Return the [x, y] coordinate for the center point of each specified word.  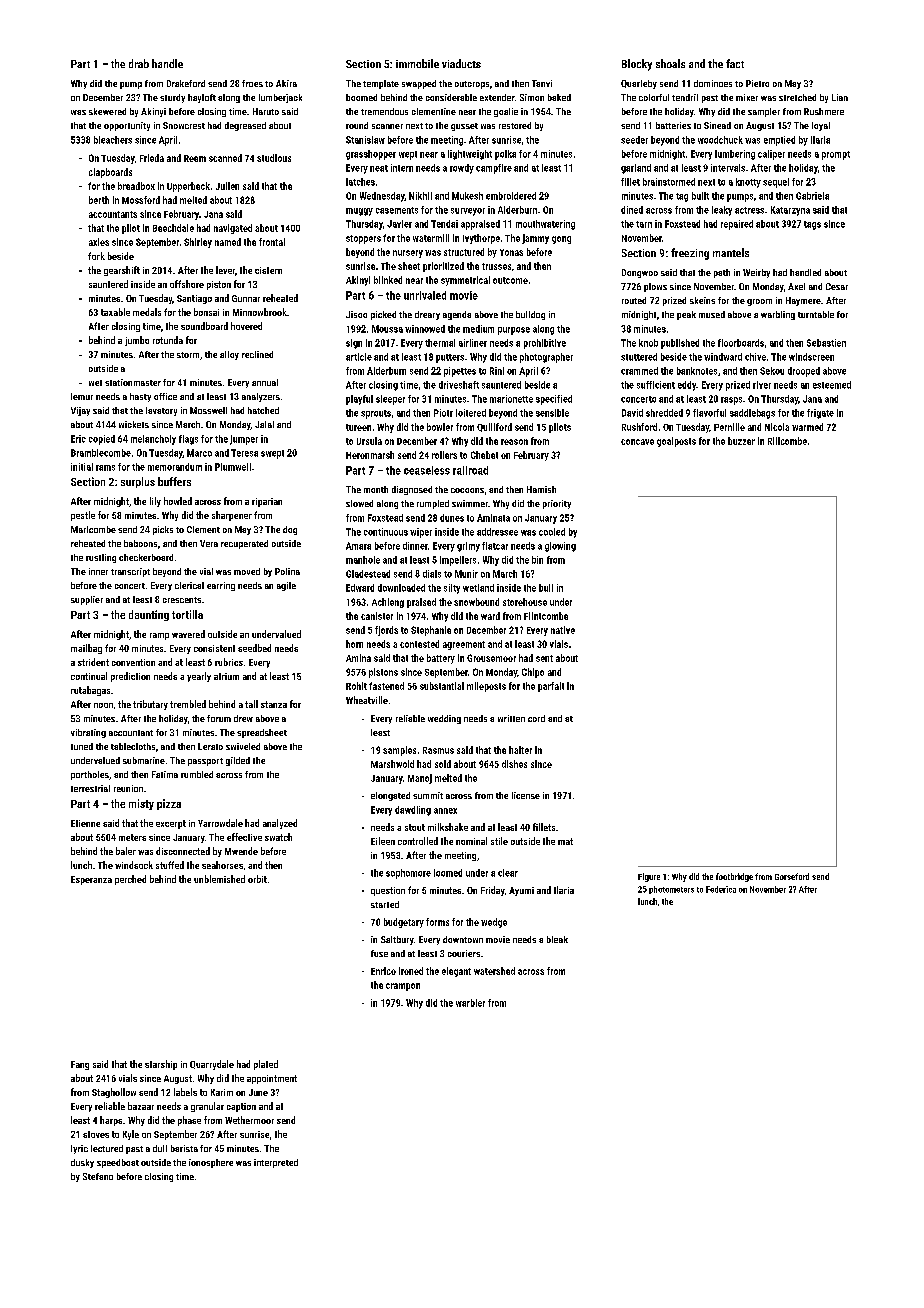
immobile [417, 63]
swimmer [470, 503]
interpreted [276, 1163]
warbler [470, 1003]
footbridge [734, 877]
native [563, 630]
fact [735, 63]
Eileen [383, 841]
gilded [238, 761]
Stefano [98, 1176]
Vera [209, 543]
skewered [107, 111]
